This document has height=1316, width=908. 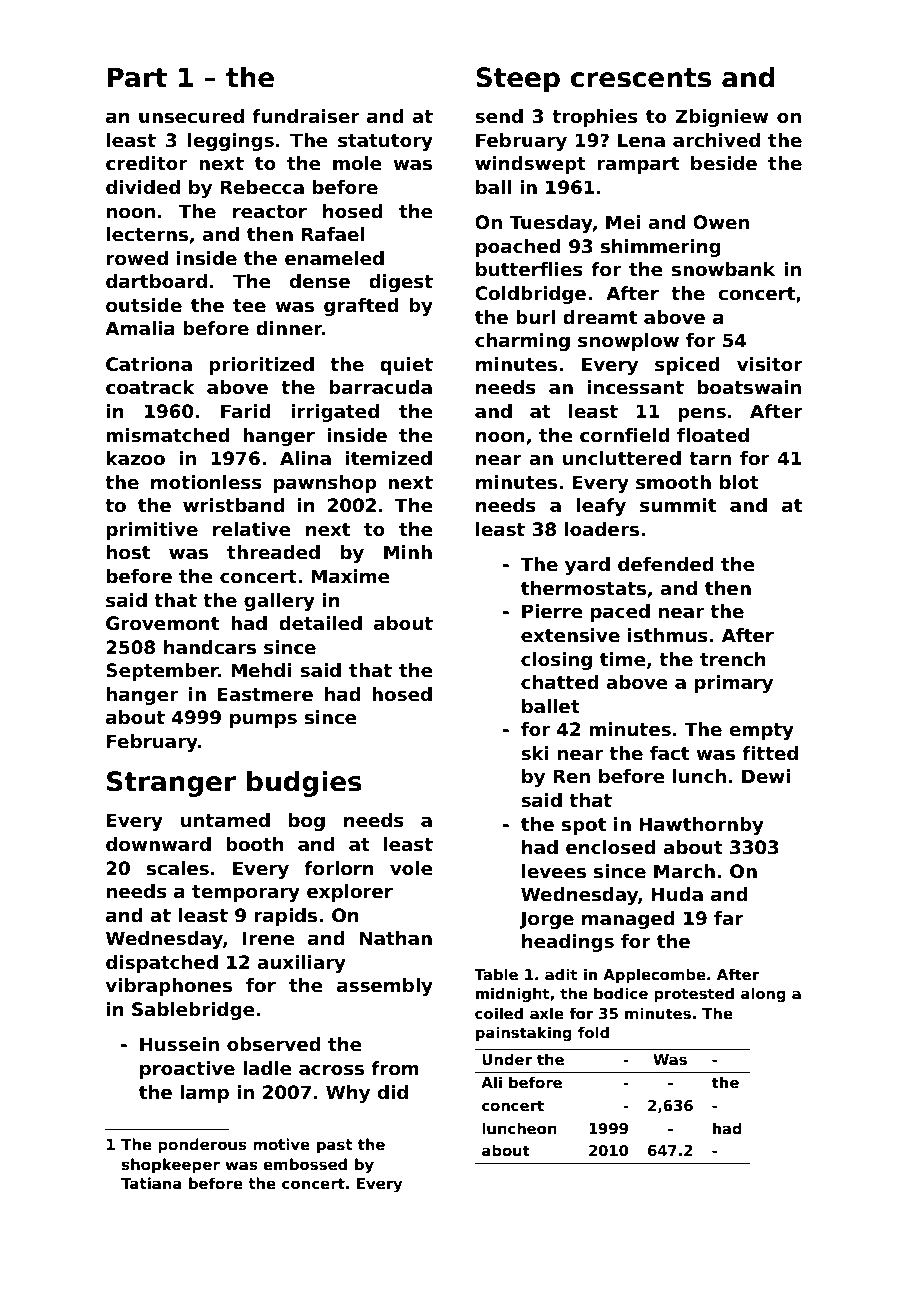 What do you see at coordinates (191, 116) in the document?
I see `unsecured` at bounding box center [191, 116].
